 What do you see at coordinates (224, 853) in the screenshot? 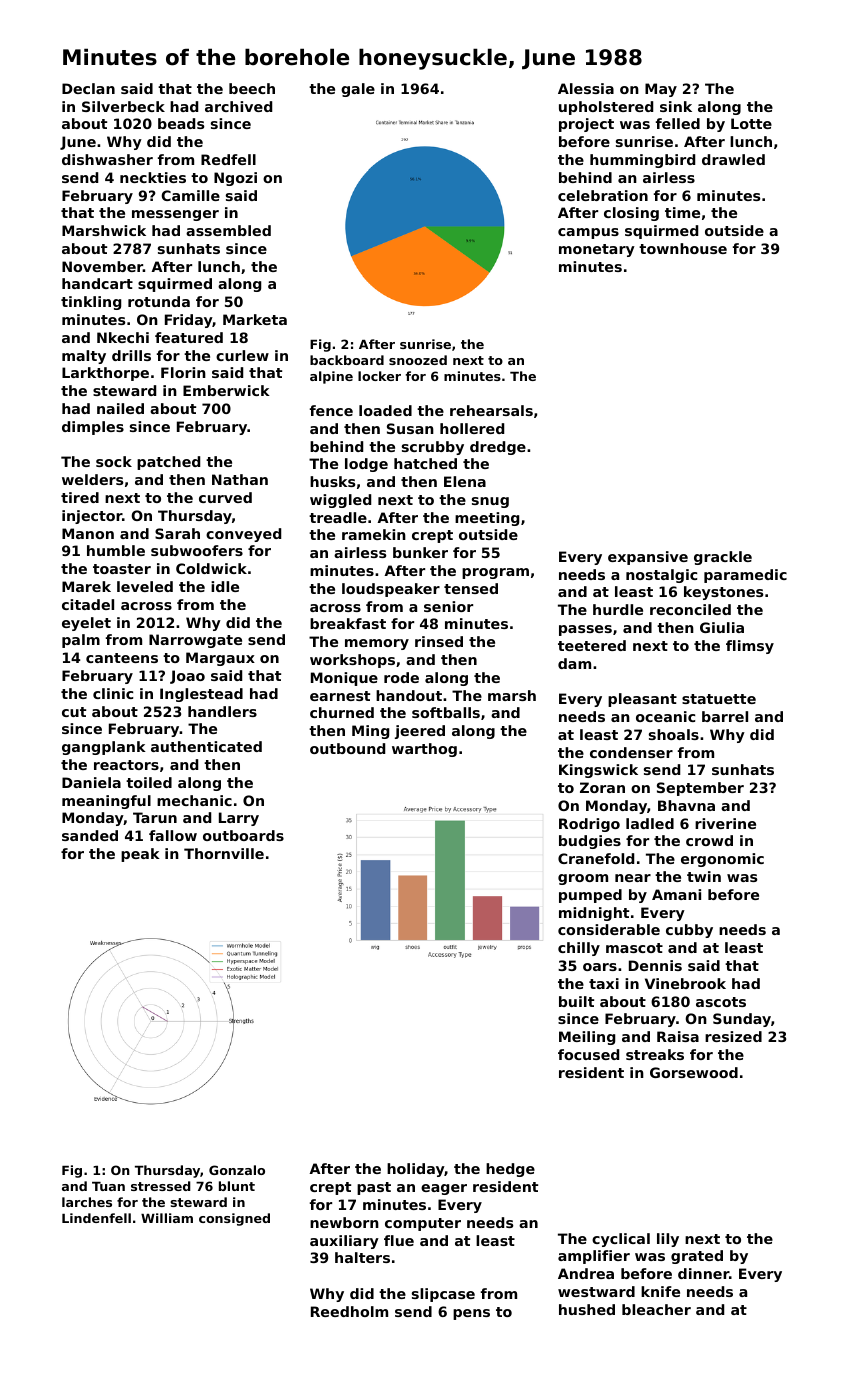
I see `Thornville` at bounding box center [224, 853].
